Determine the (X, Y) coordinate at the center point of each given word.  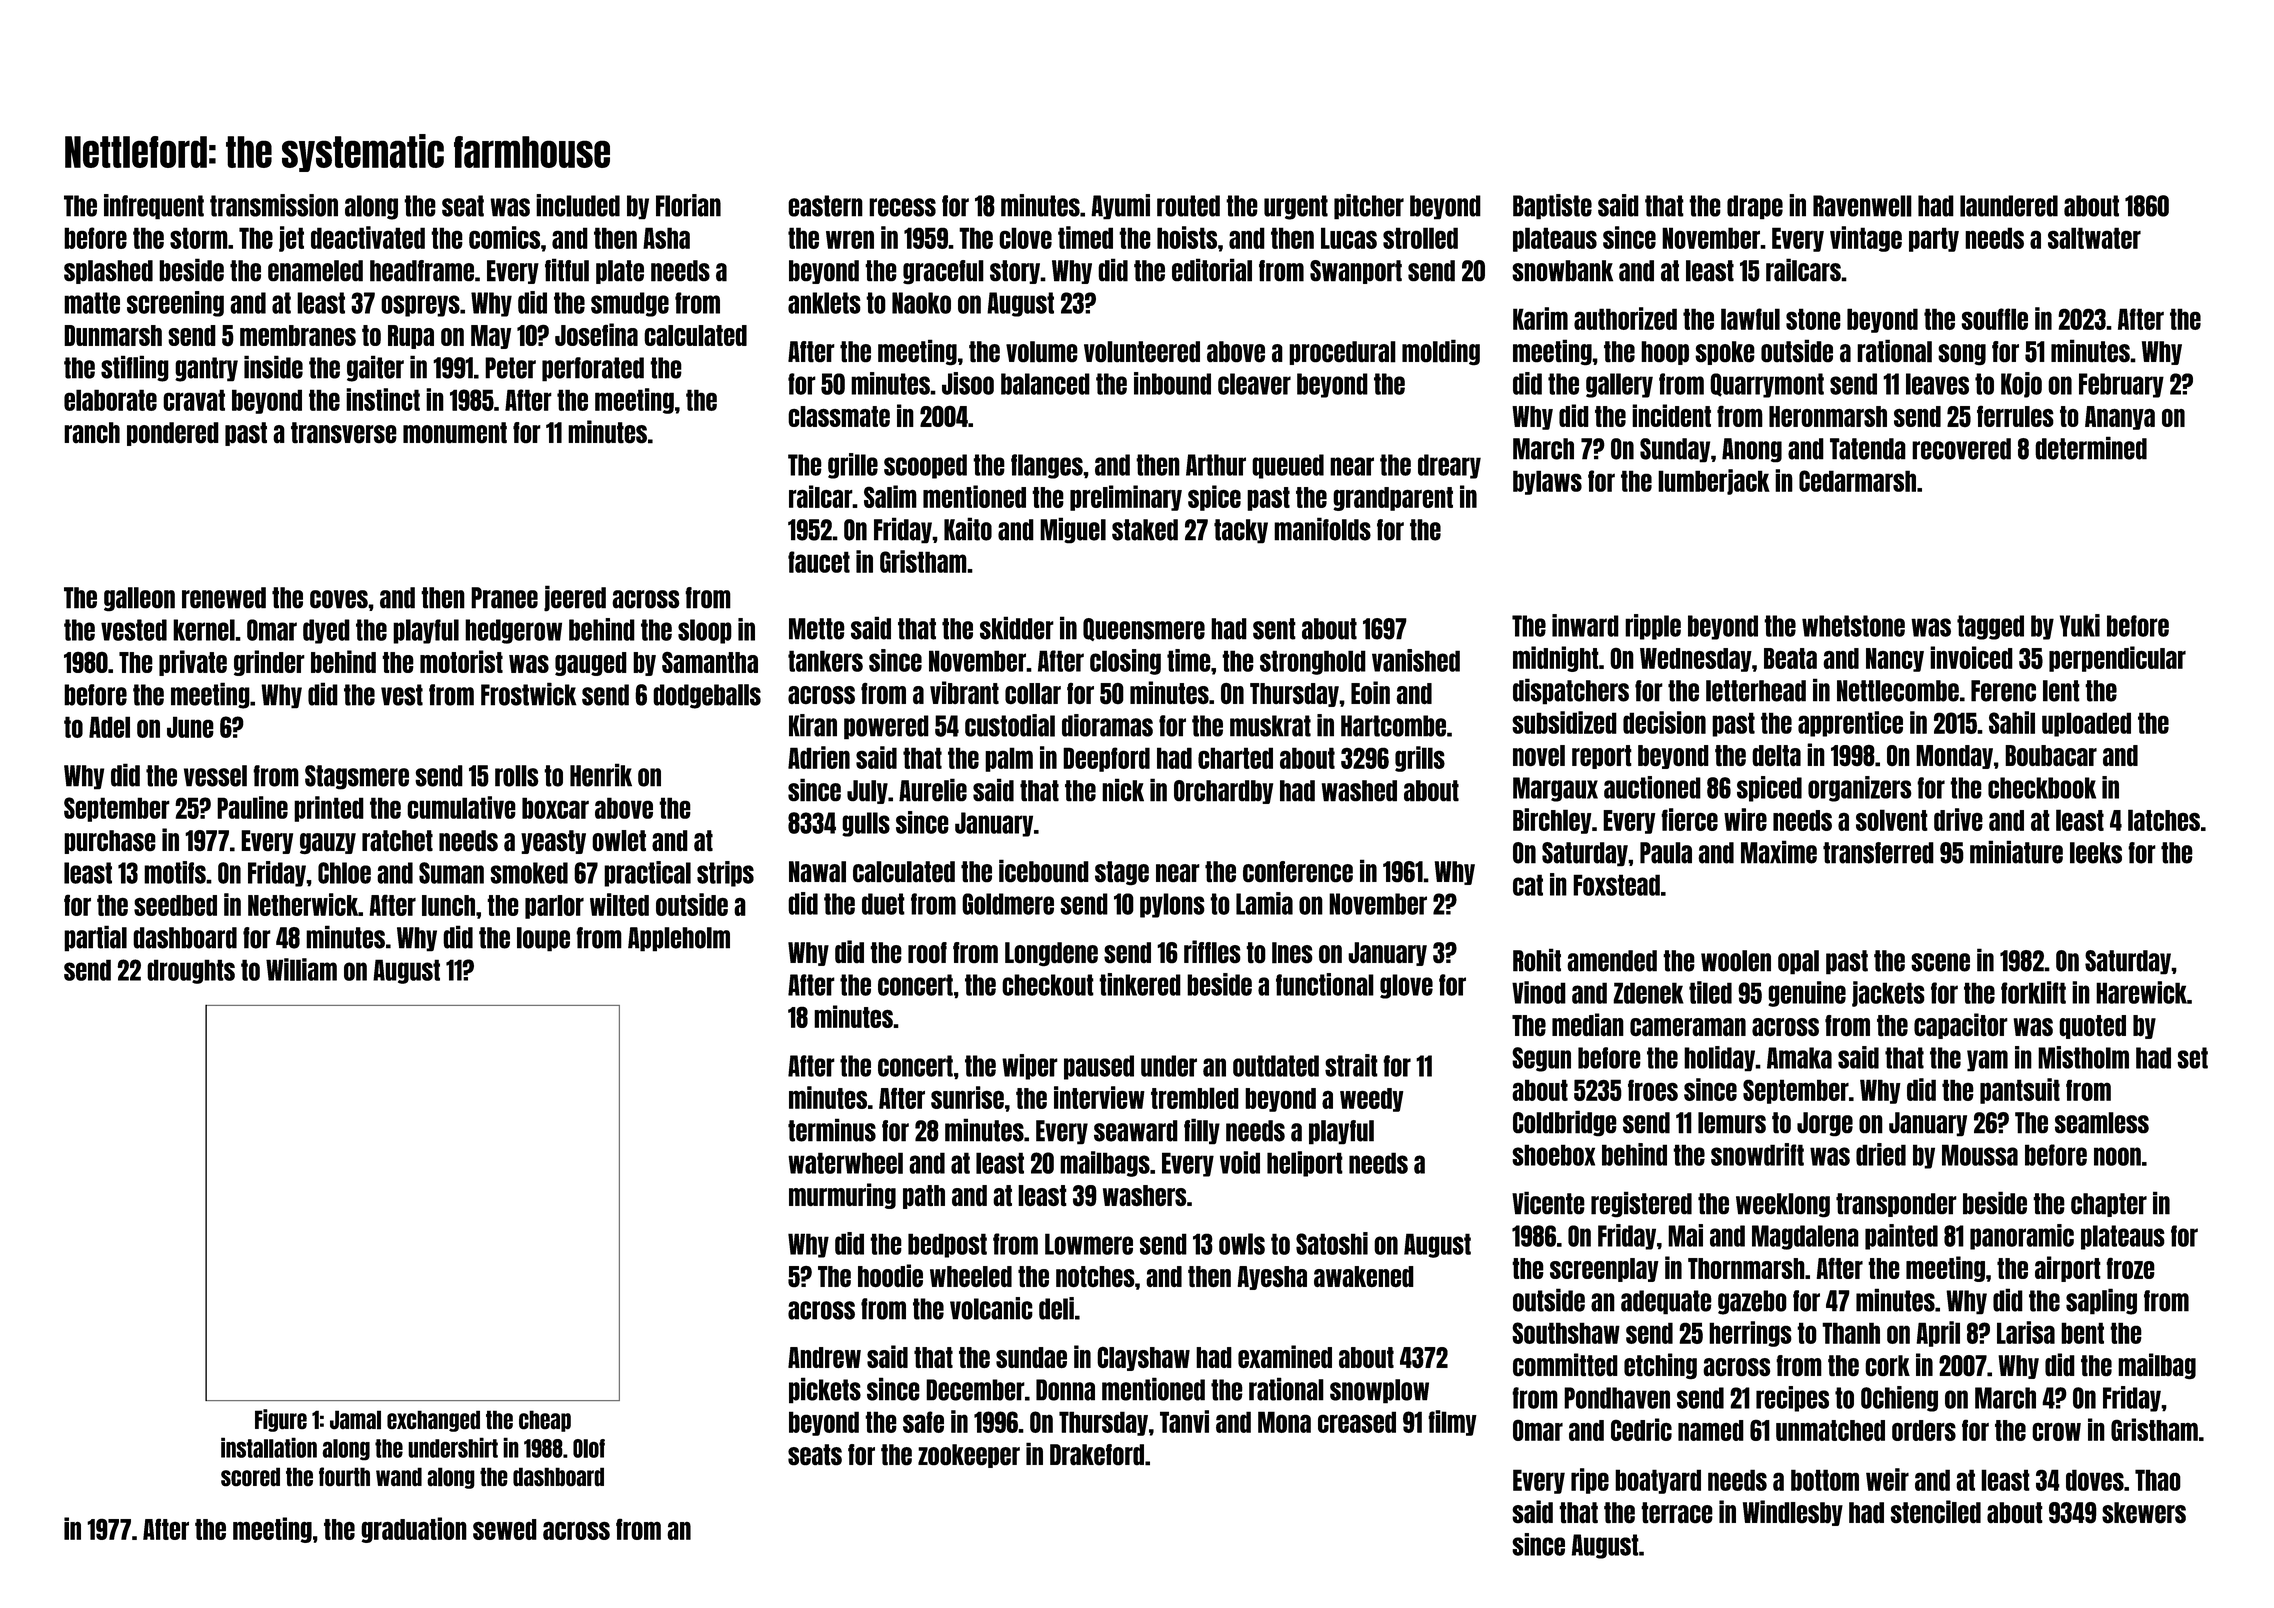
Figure (281, 1420)
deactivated (368, 237)
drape (1755, 207)
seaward (1136, 1131)
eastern (825, 206)
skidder (1017, 628)
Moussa (1980, 1155)
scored (250, 1477)
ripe (1590, 1481)
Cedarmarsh (1857, 481)
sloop (705, 631)
